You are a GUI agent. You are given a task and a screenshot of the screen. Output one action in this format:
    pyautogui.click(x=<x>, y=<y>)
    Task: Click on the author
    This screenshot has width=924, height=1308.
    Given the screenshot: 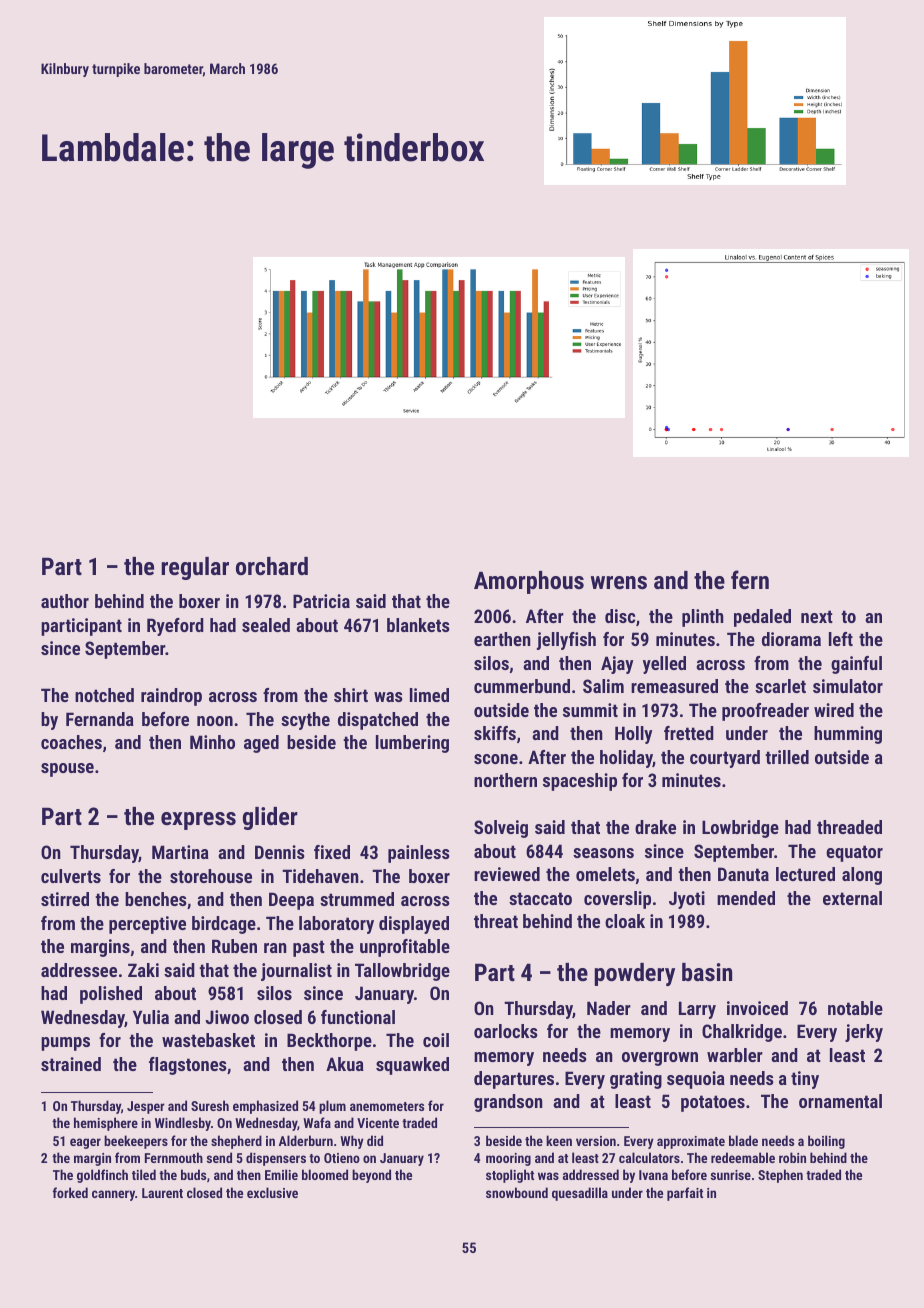 What is the action you would take?
    pyautogui.click(x=65, y=601)
